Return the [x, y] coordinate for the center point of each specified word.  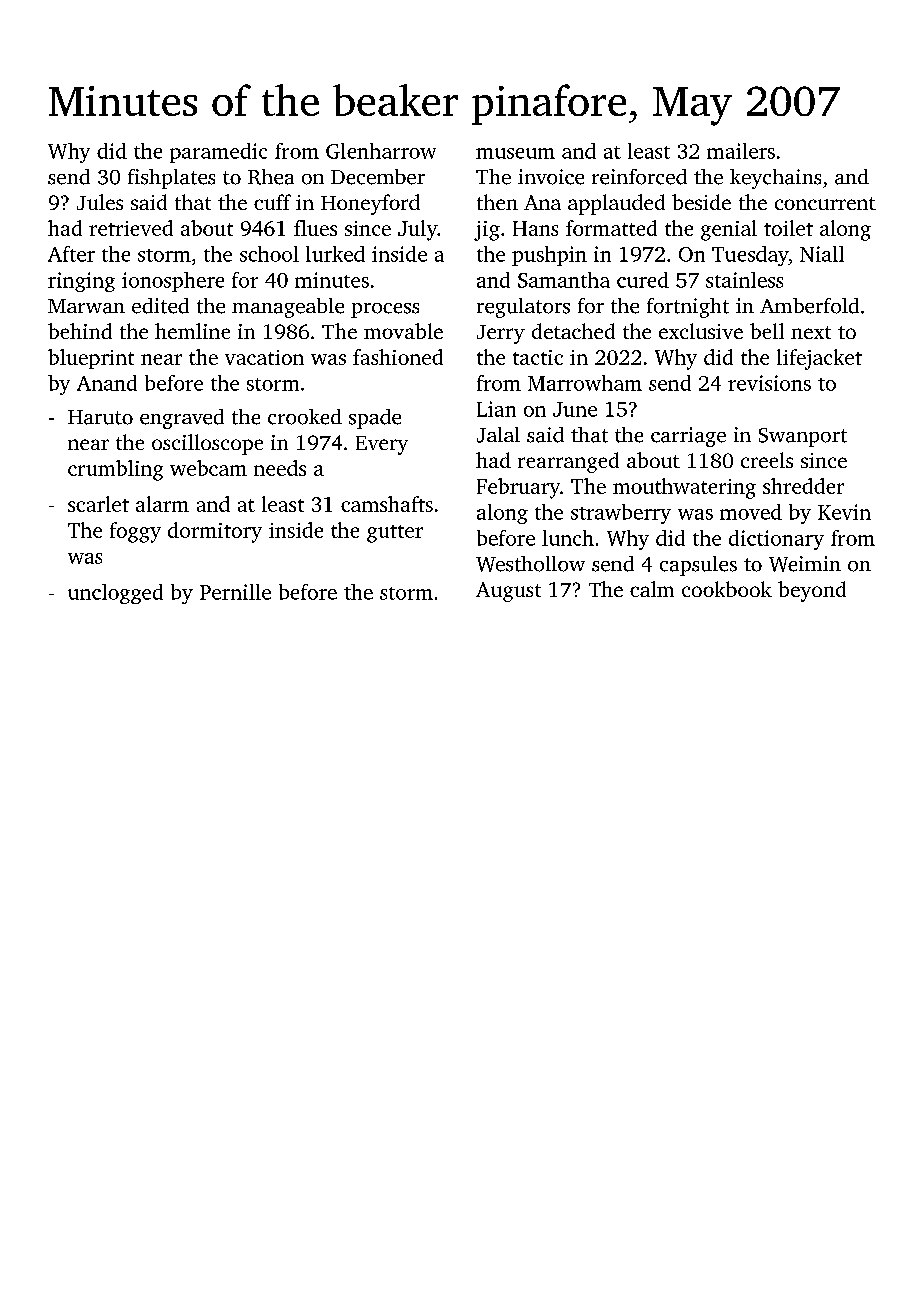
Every [382, 445]
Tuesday [750, 256]
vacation [264, 357]
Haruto [100, 417]
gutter [395, 534]
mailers [741, 151]
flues [315, 228]
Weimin [805, 564]
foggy [135, 532]
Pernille [235, 592]
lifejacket [819, 359]
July [417, 230]
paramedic [218, 153]
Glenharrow [381, 151]
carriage [688, 437]
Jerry [501, 334]
